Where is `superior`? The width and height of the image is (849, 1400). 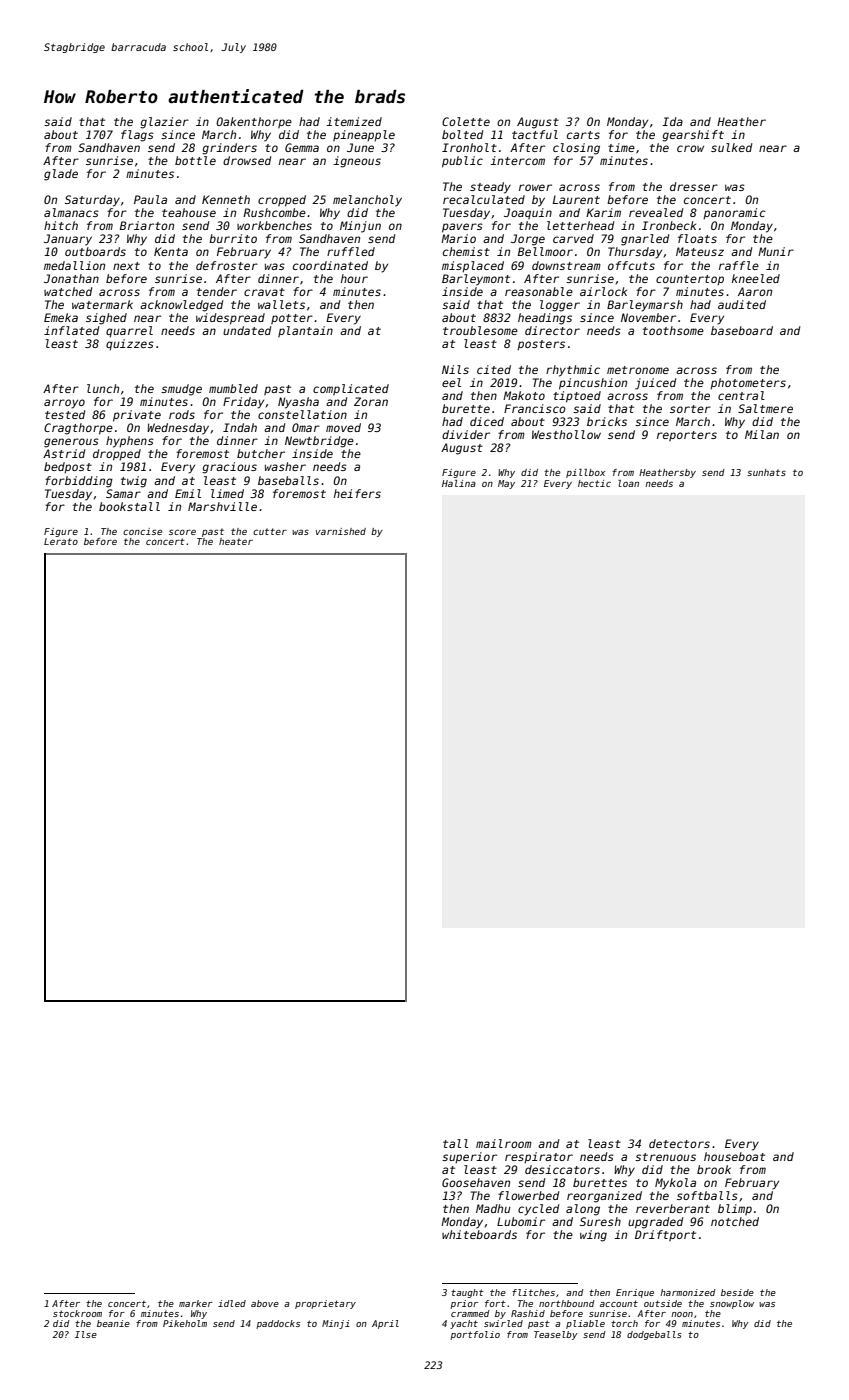
superior is located at coordinates (469, 1157).
